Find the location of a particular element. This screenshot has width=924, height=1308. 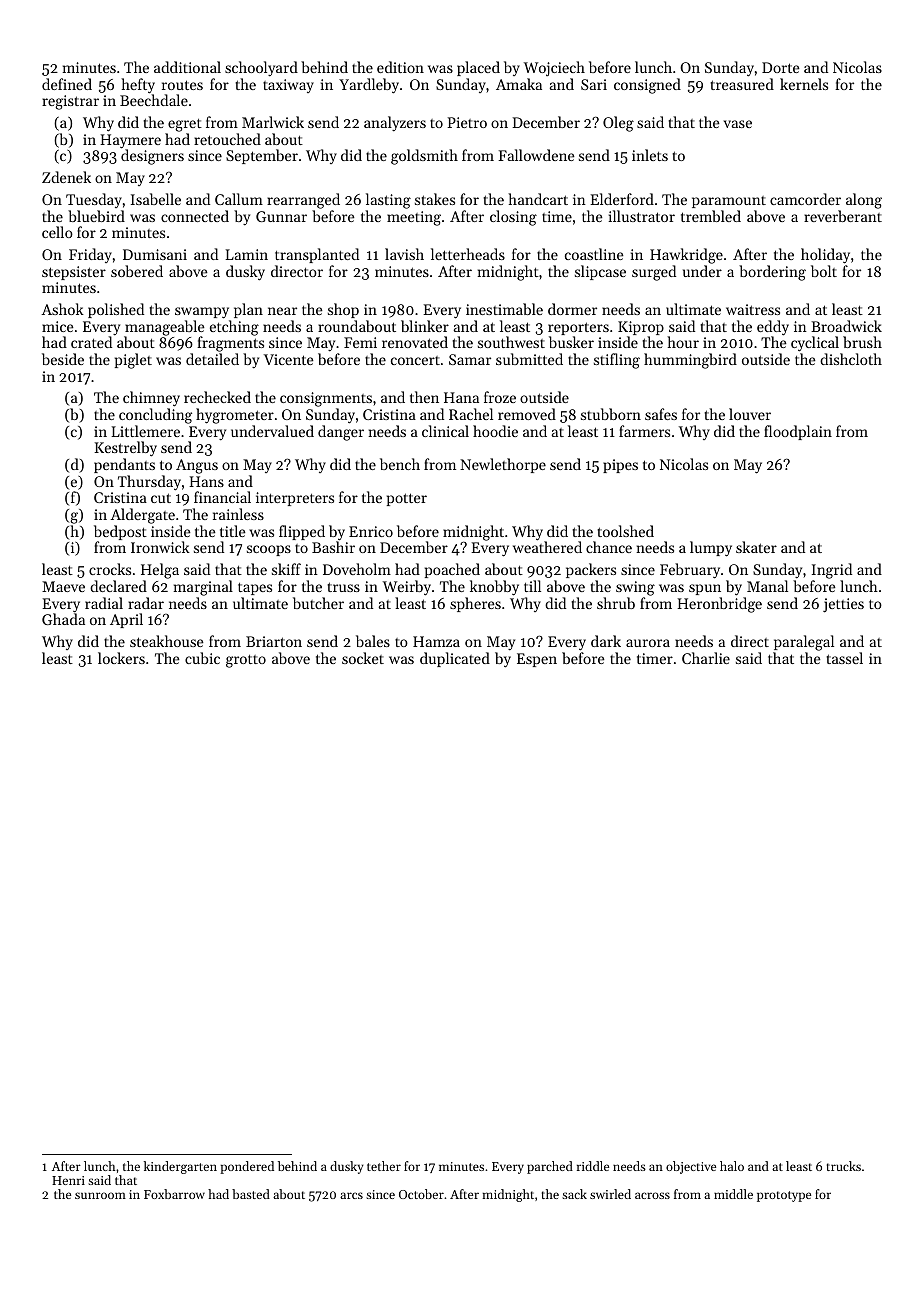

grotto is located at coordinates (246, 661).
